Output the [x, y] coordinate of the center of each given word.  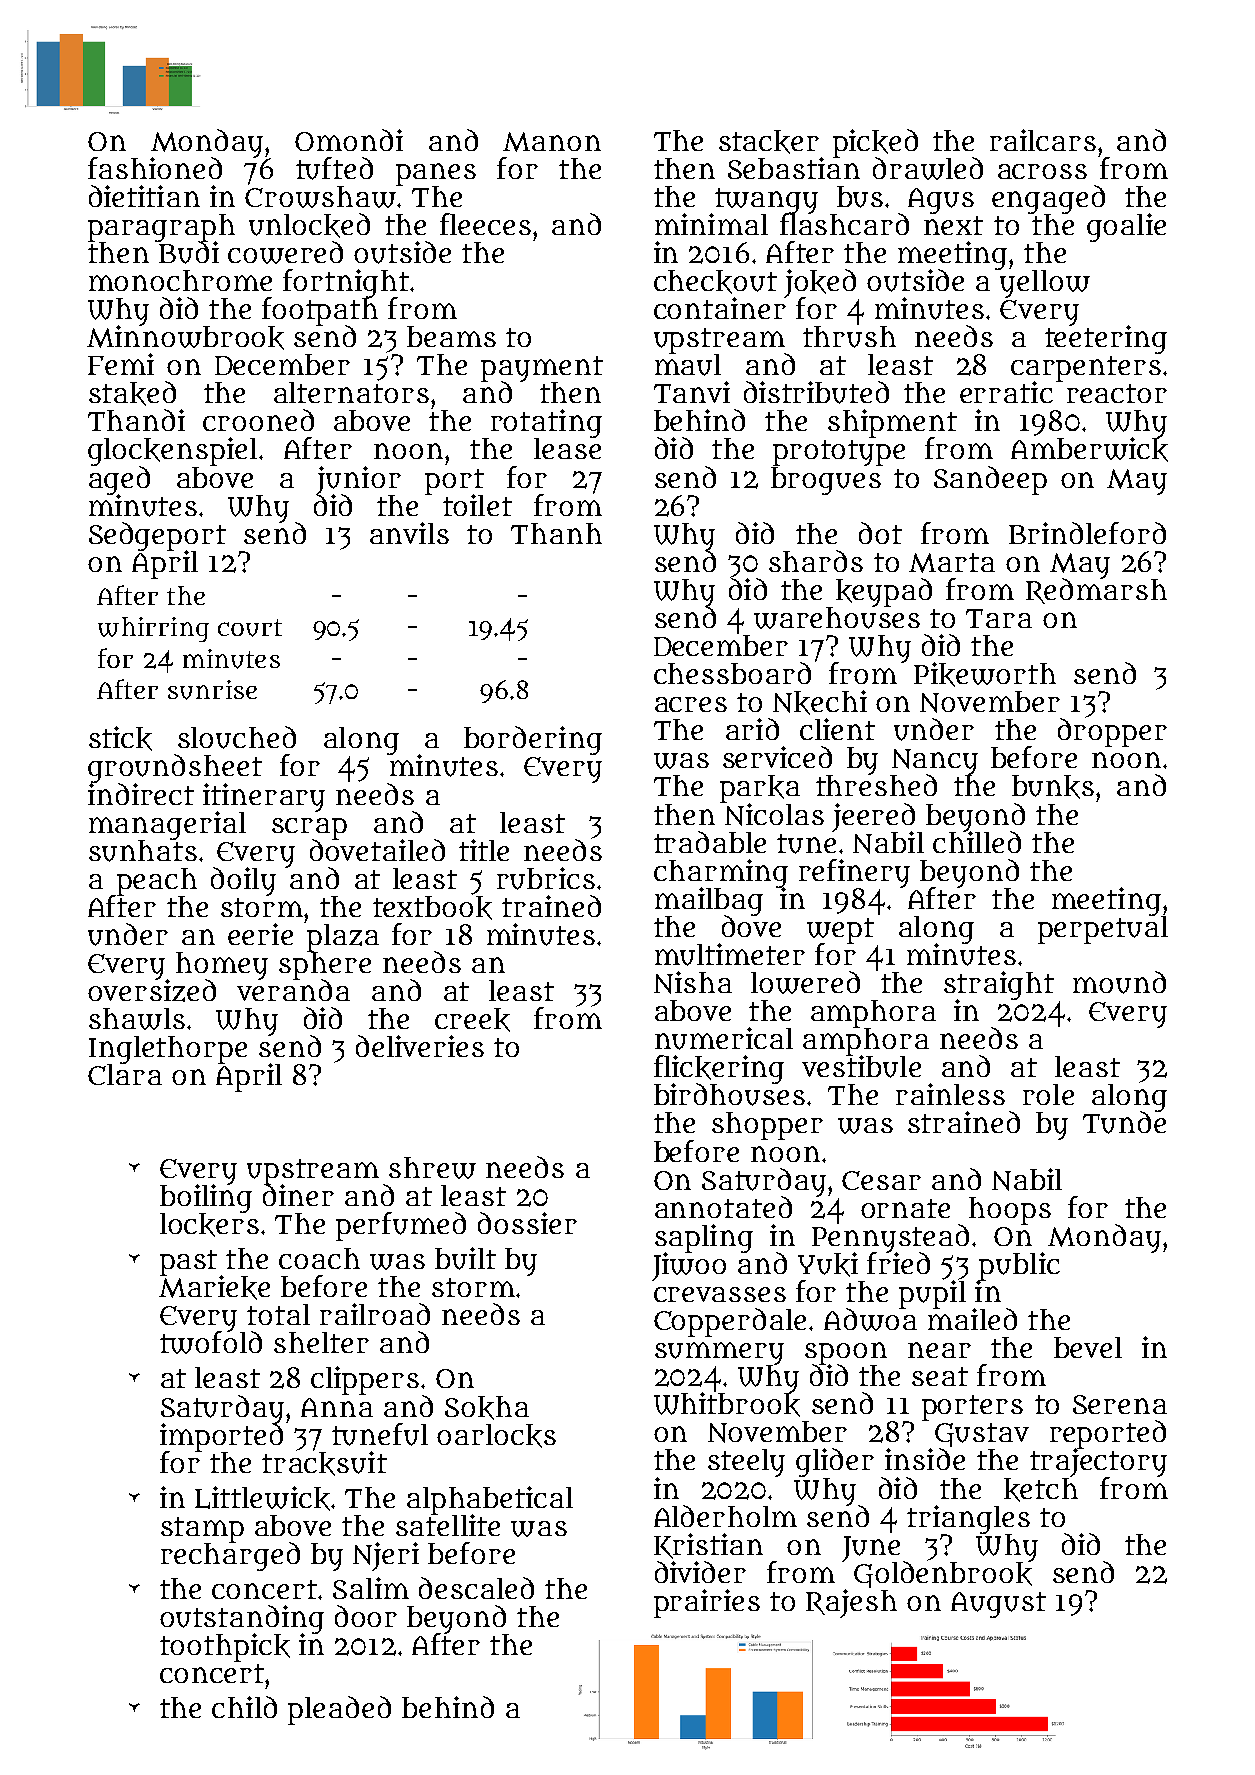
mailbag [709, 901]
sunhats [143, 851]
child [244, 1707]
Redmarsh [1096, 591]
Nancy [935, 762]
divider [700, 1572]
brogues [826, 481]
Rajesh [851, 1603]
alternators [351, 392]
